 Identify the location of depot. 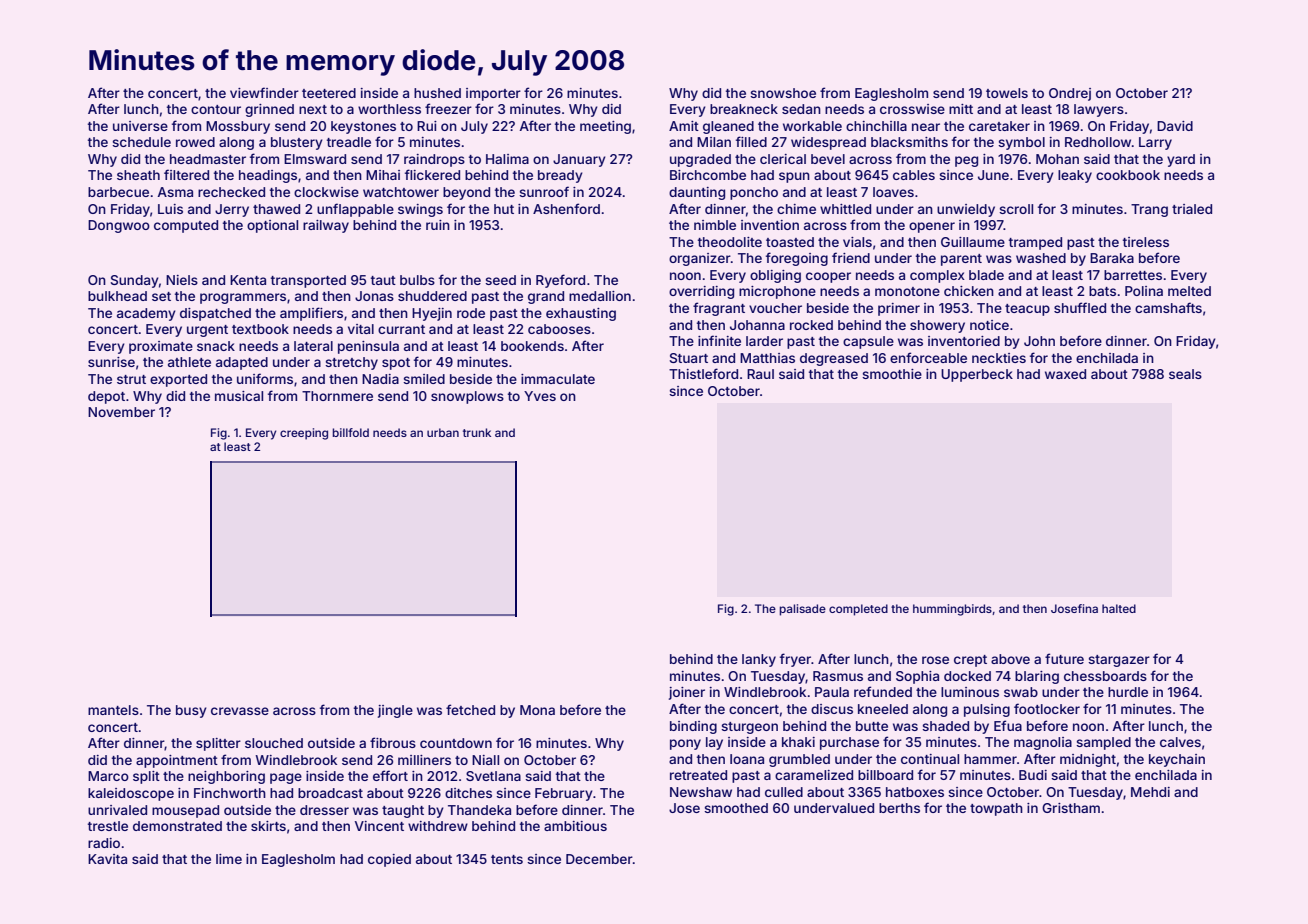
(106, 397).
